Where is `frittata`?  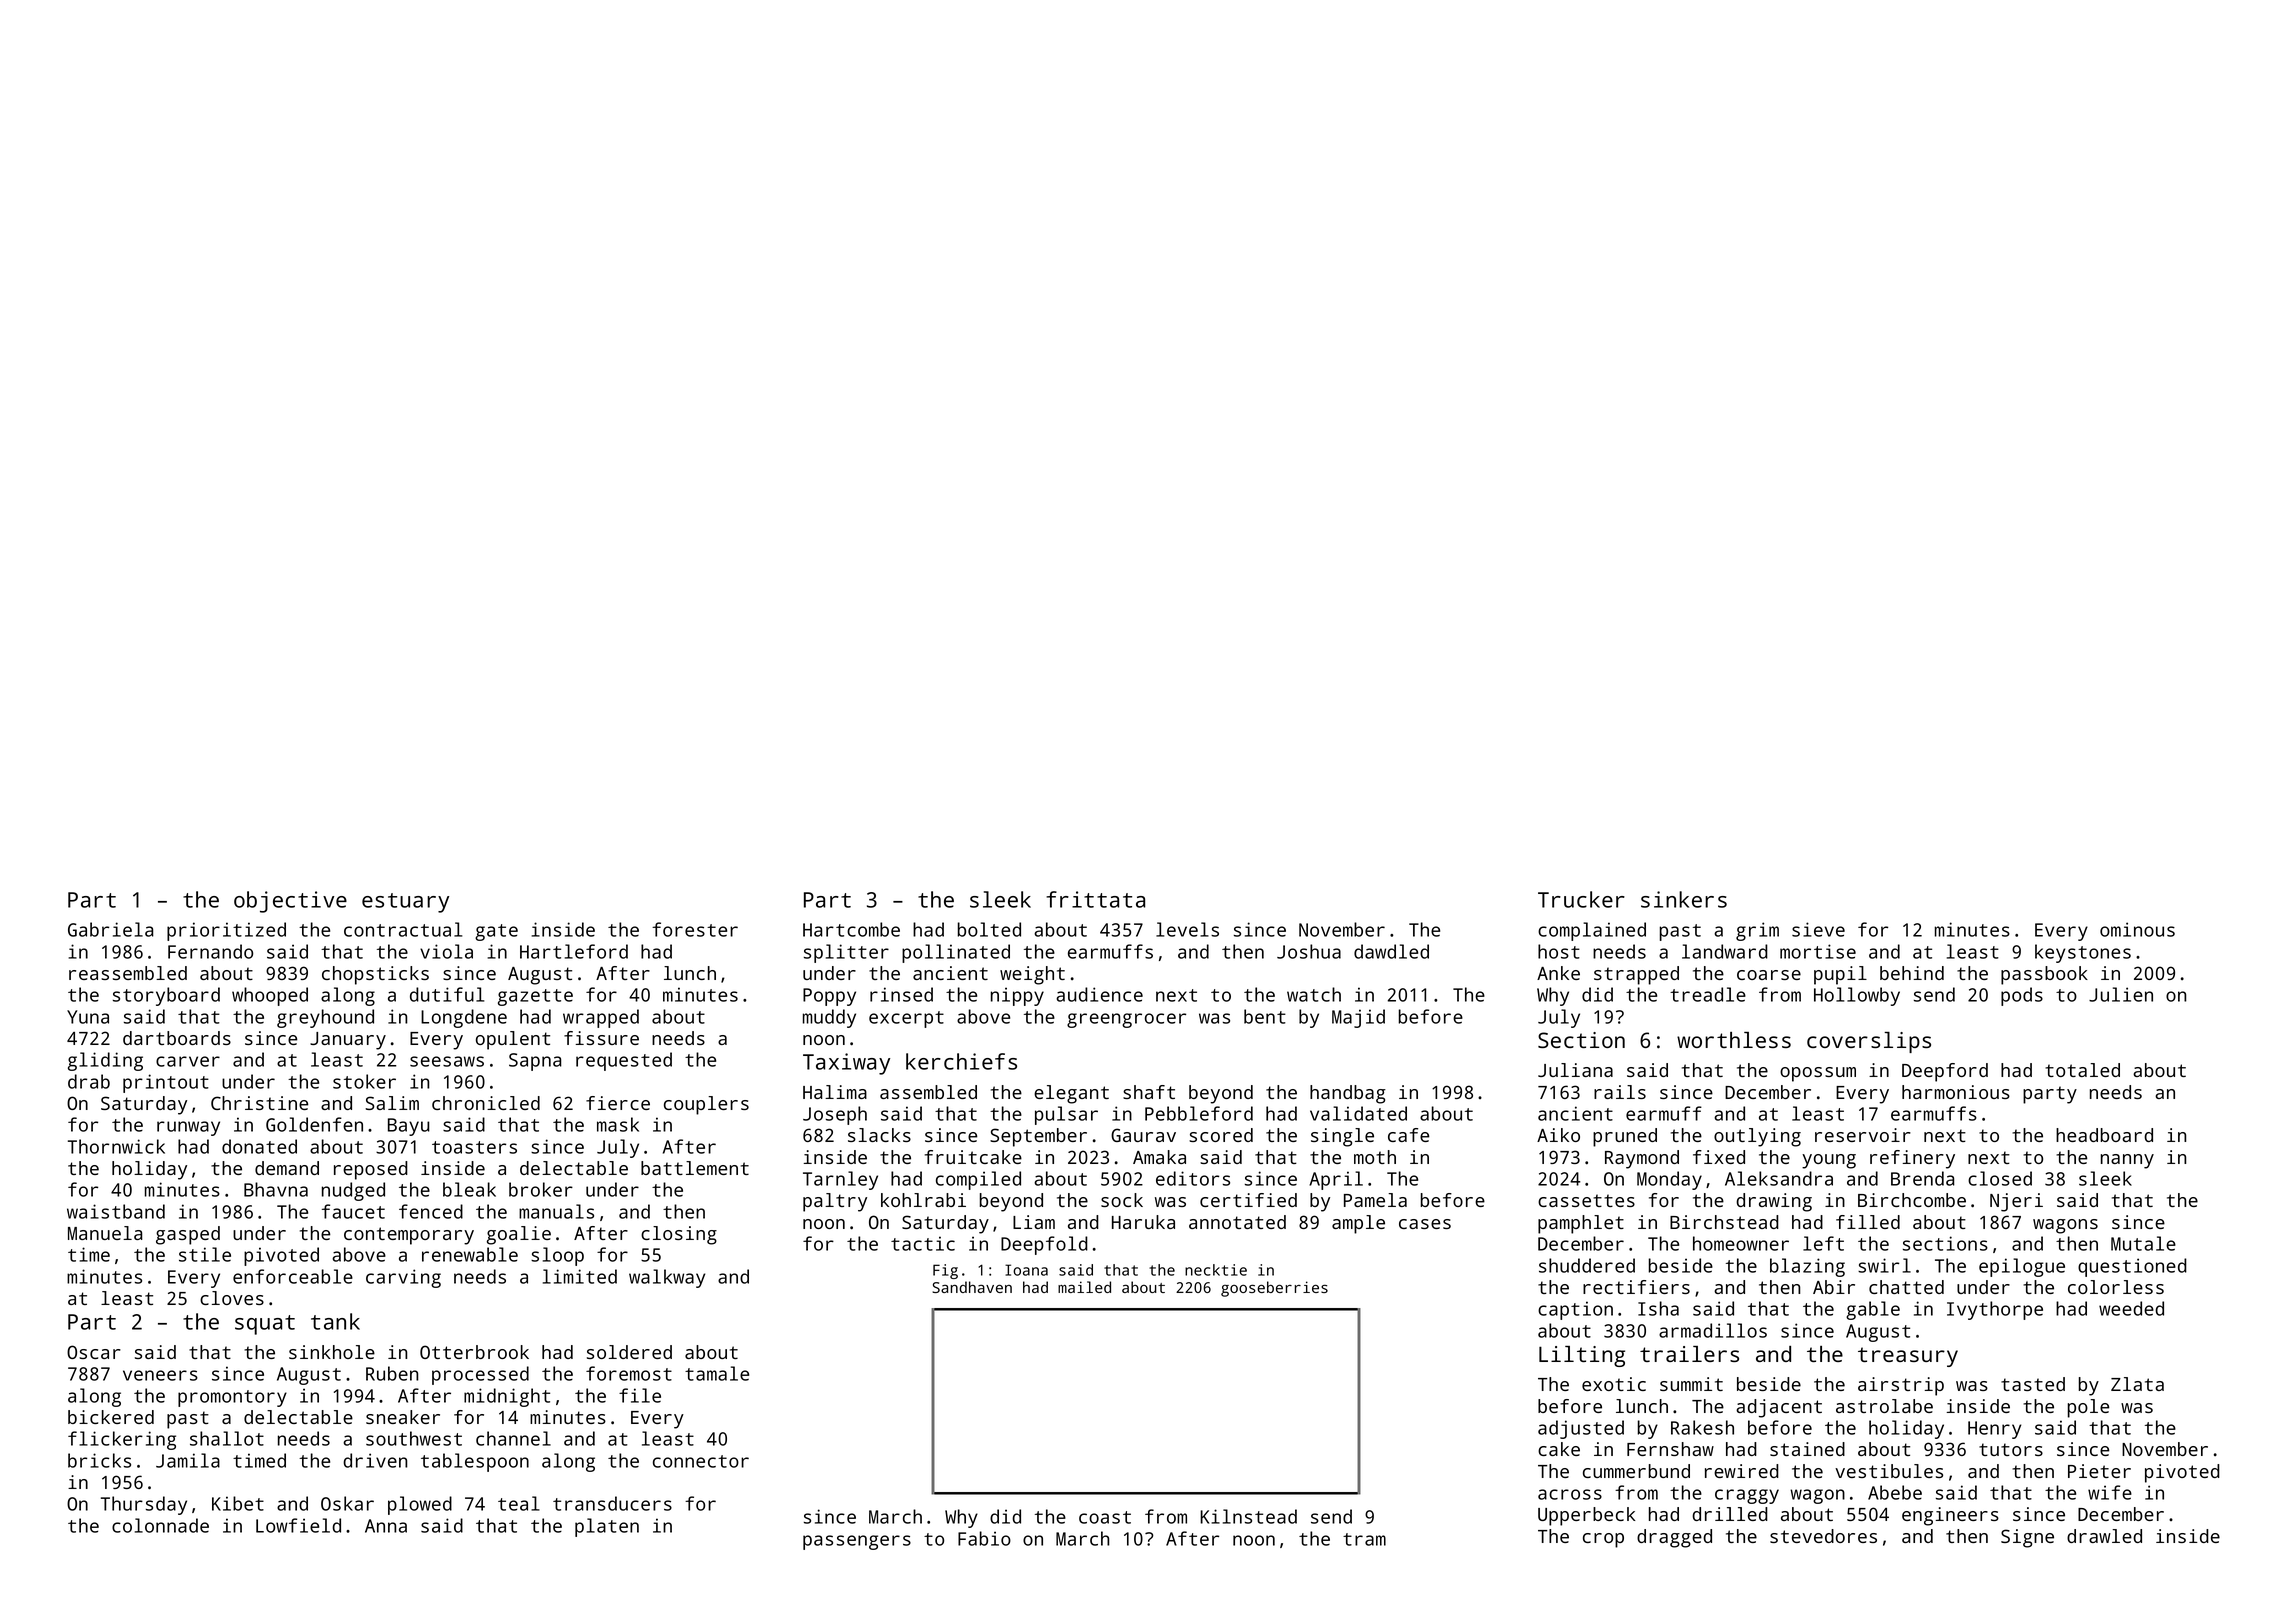
frittata is located at coordinates (1095, 899).
